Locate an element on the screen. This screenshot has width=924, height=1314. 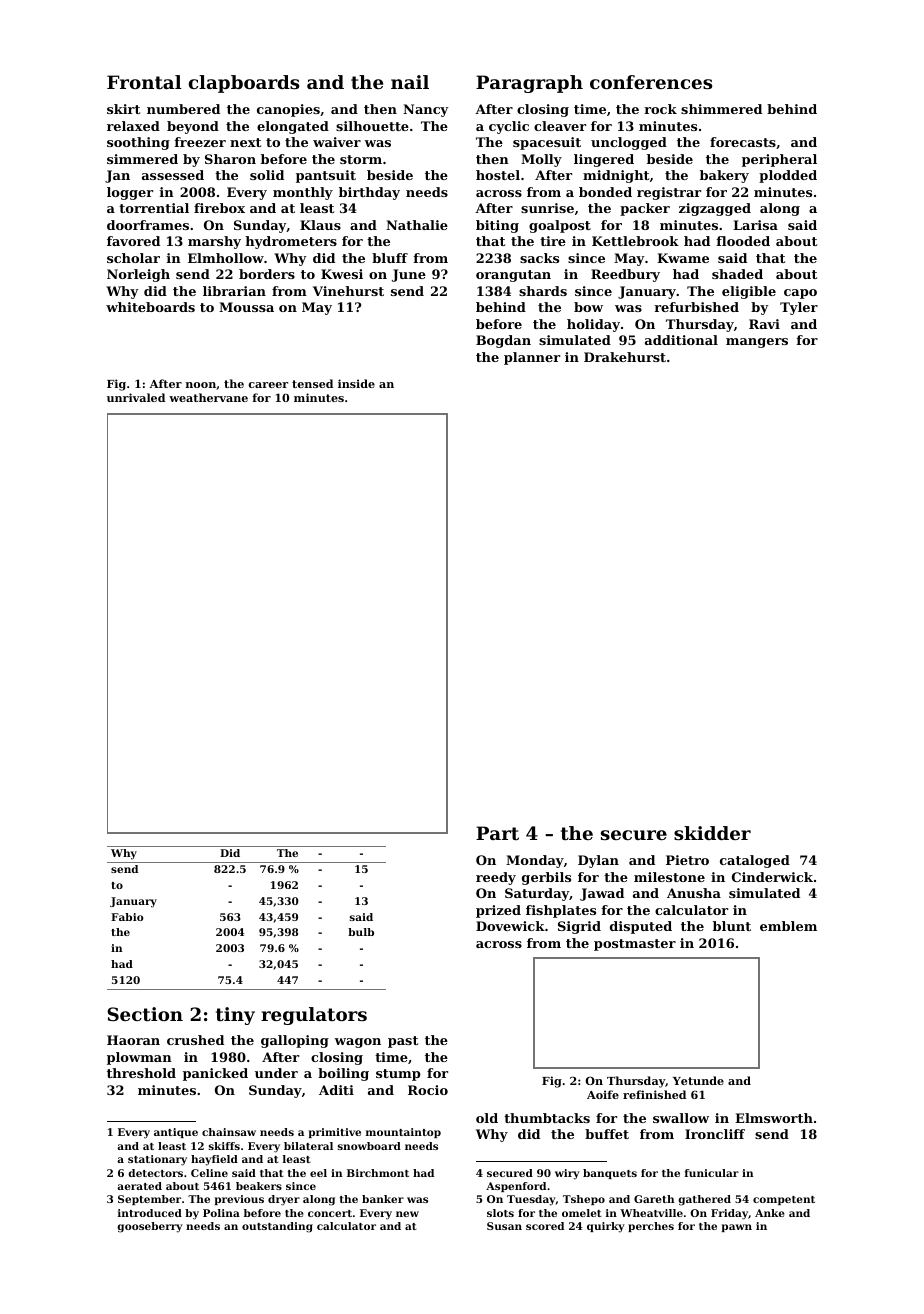
Fabio is located at coordinates (127, 917).
